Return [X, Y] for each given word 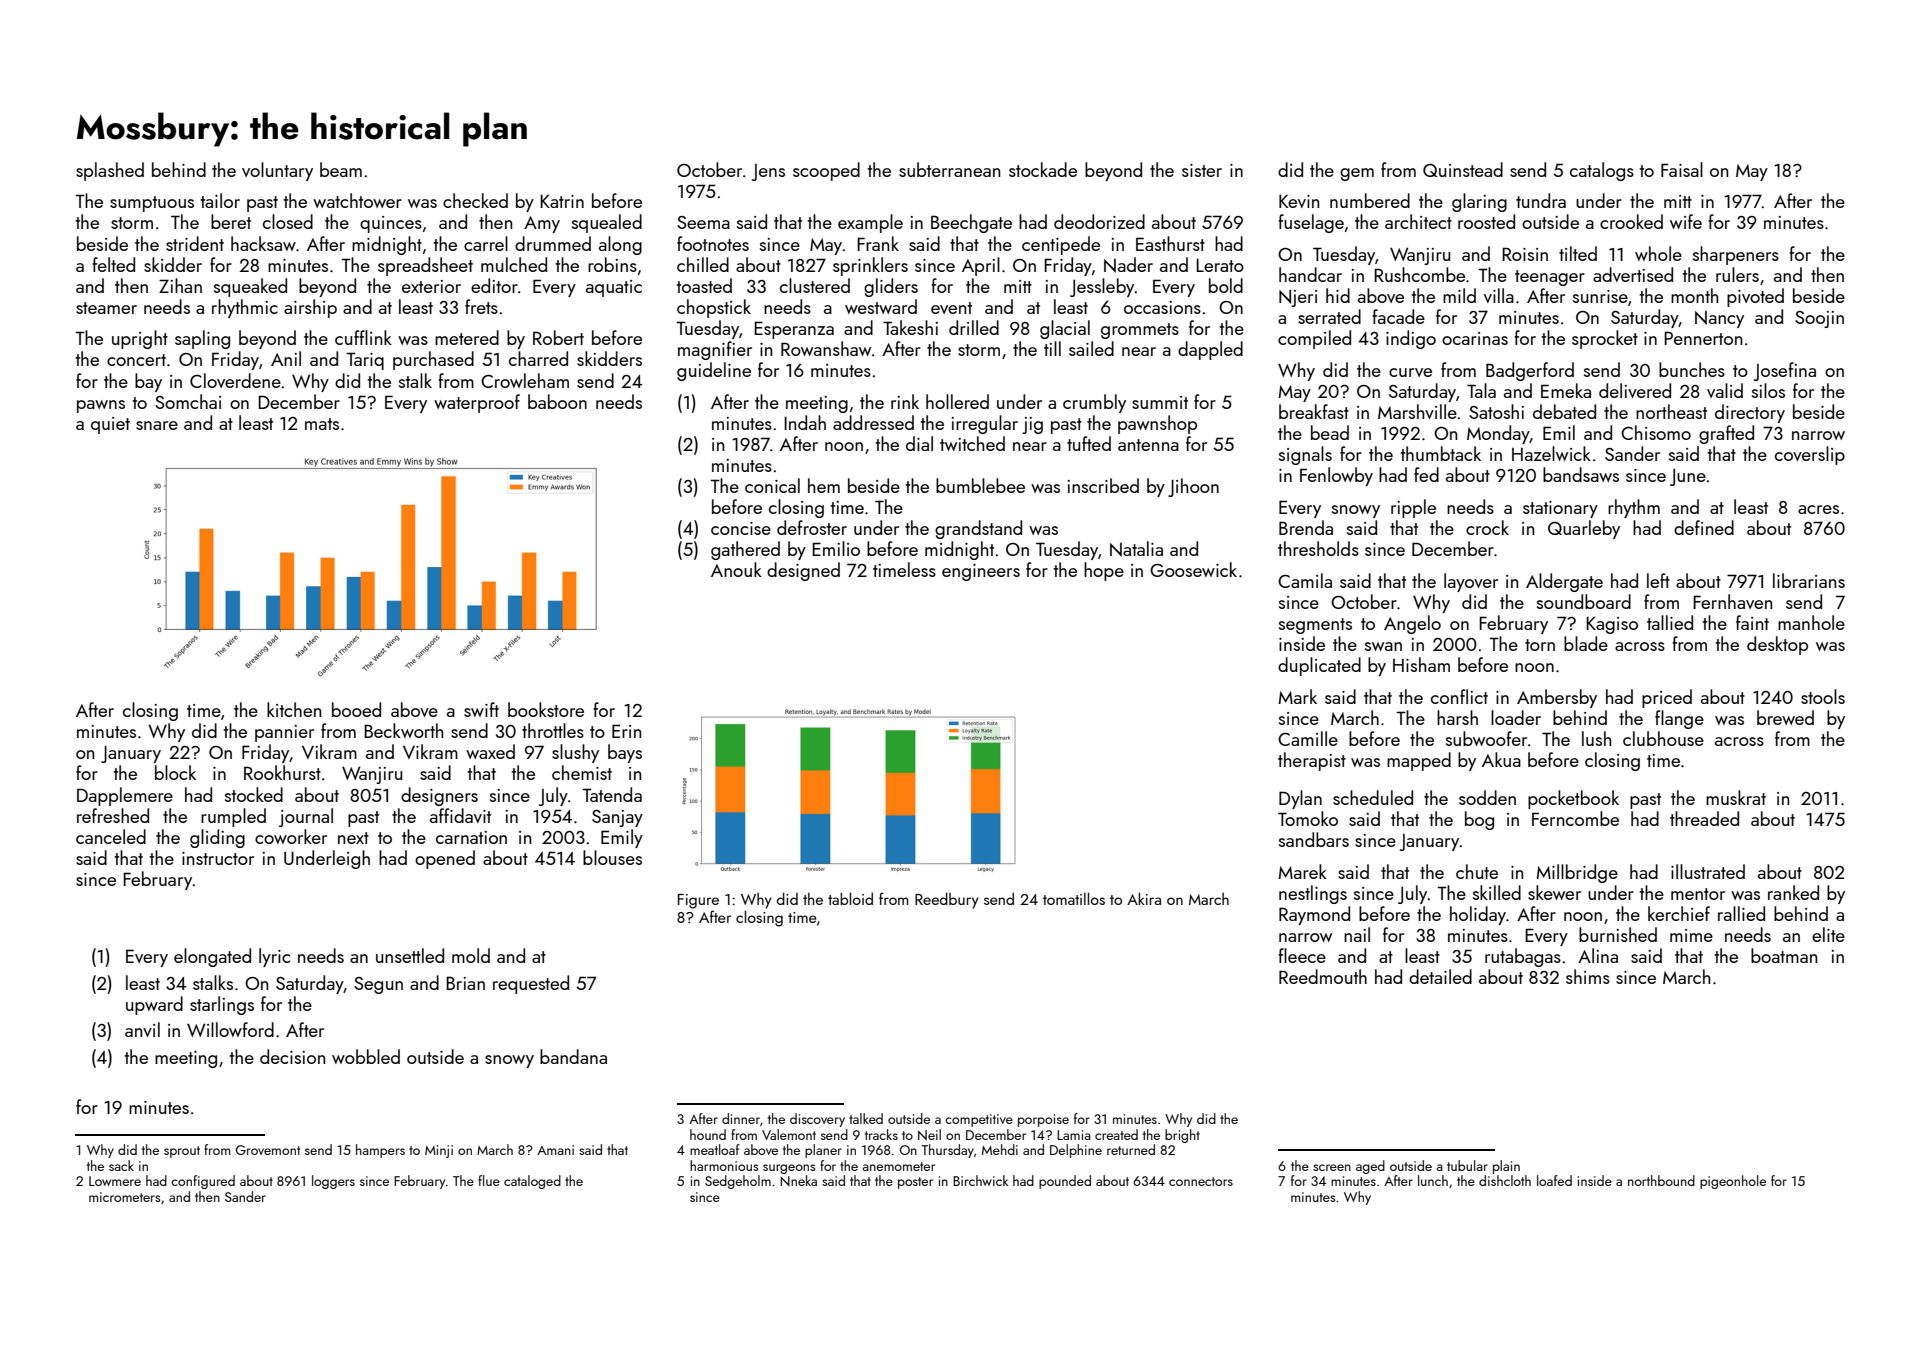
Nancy [1719, 319]
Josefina [1785, 371]
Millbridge [1577, 873]
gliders [891, 287]
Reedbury [947, 900]
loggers [333, 1182]
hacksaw [263, 243]
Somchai [188, 401]
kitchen [294, 709]
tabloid [850, 898]
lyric [274, 957]
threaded [1704, 818]
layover [1471, 582]
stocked [254, 794]
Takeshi [910, 327]
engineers [981, 572]
